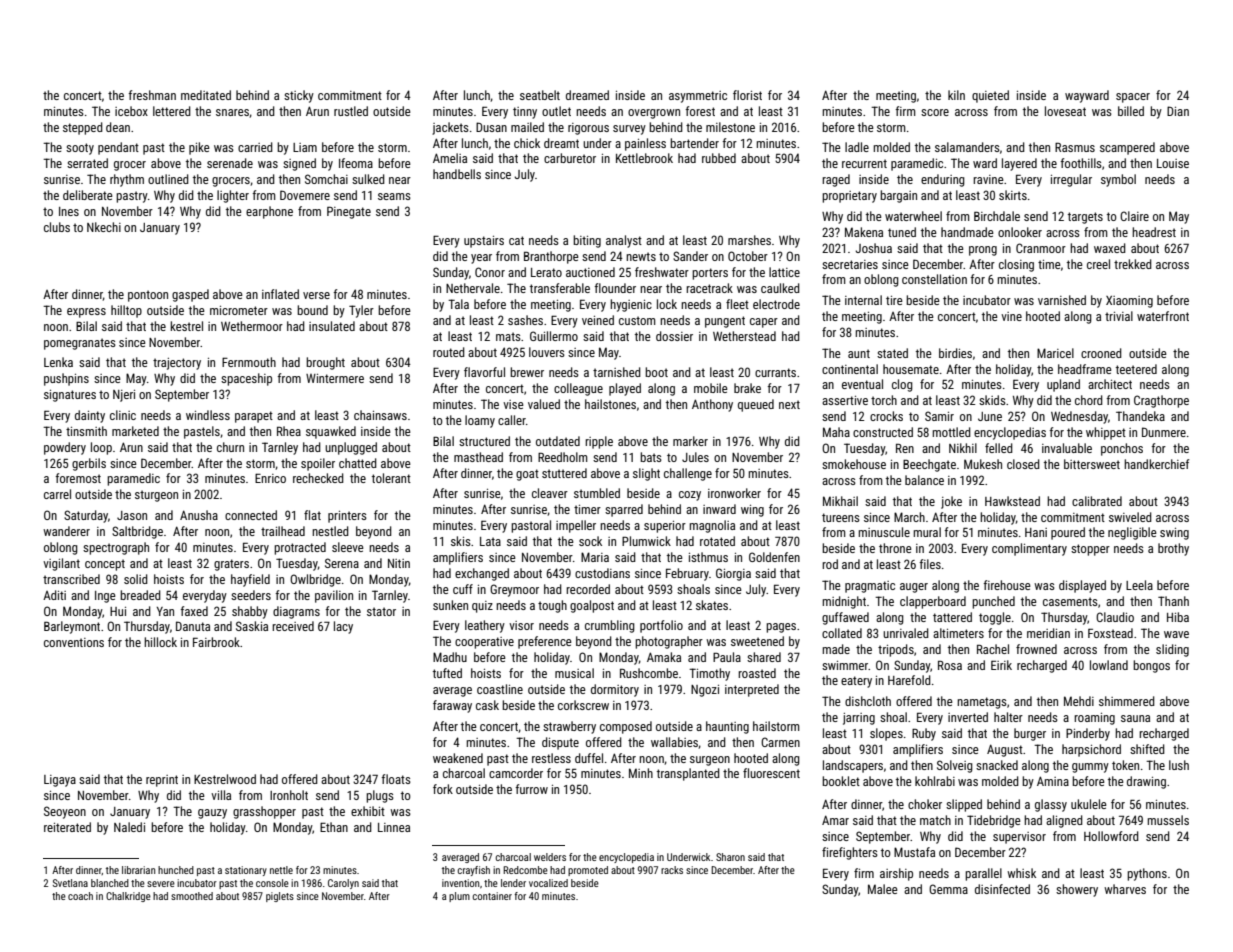  I want to click on loveseat, so click(1065, 111).
